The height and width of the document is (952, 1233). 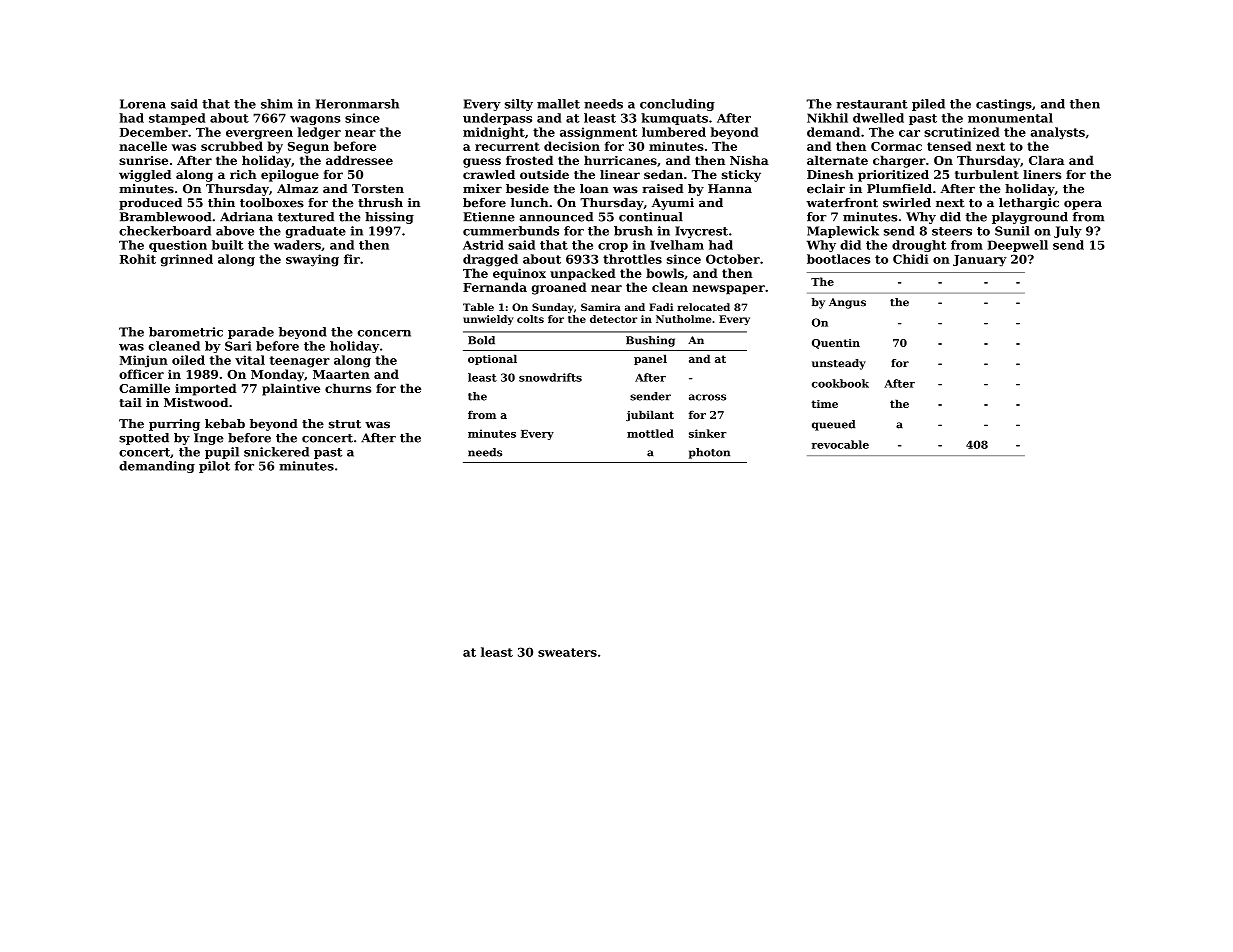 I want to click on January, so click(x=980, y=260).
